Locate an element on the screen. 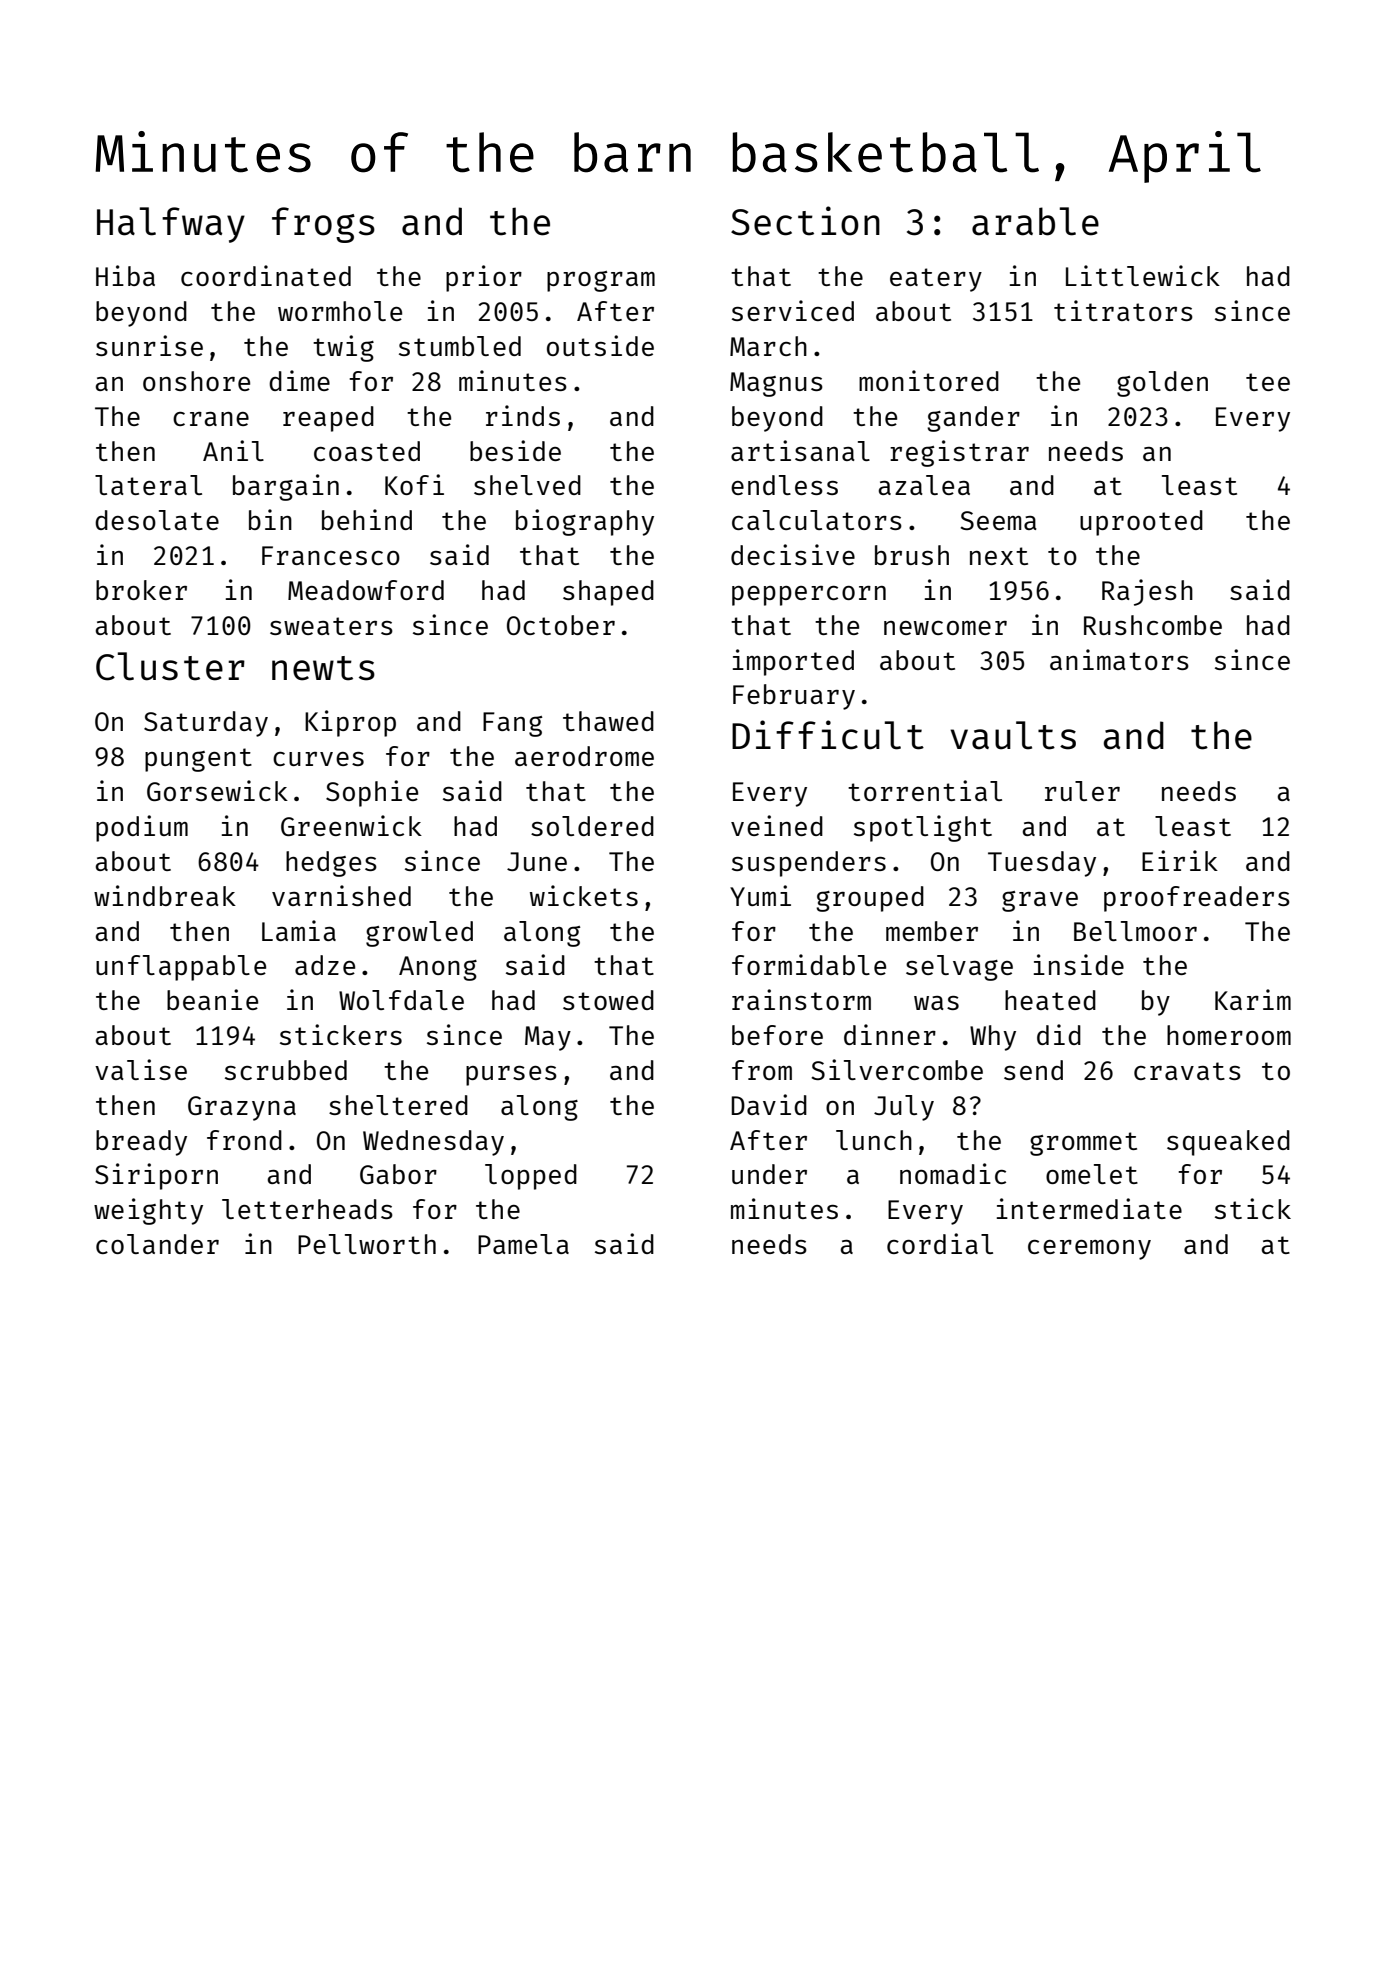 The height and width of the screenshot is (1969, 1386). tee is located at coordinates (1268, 382).
